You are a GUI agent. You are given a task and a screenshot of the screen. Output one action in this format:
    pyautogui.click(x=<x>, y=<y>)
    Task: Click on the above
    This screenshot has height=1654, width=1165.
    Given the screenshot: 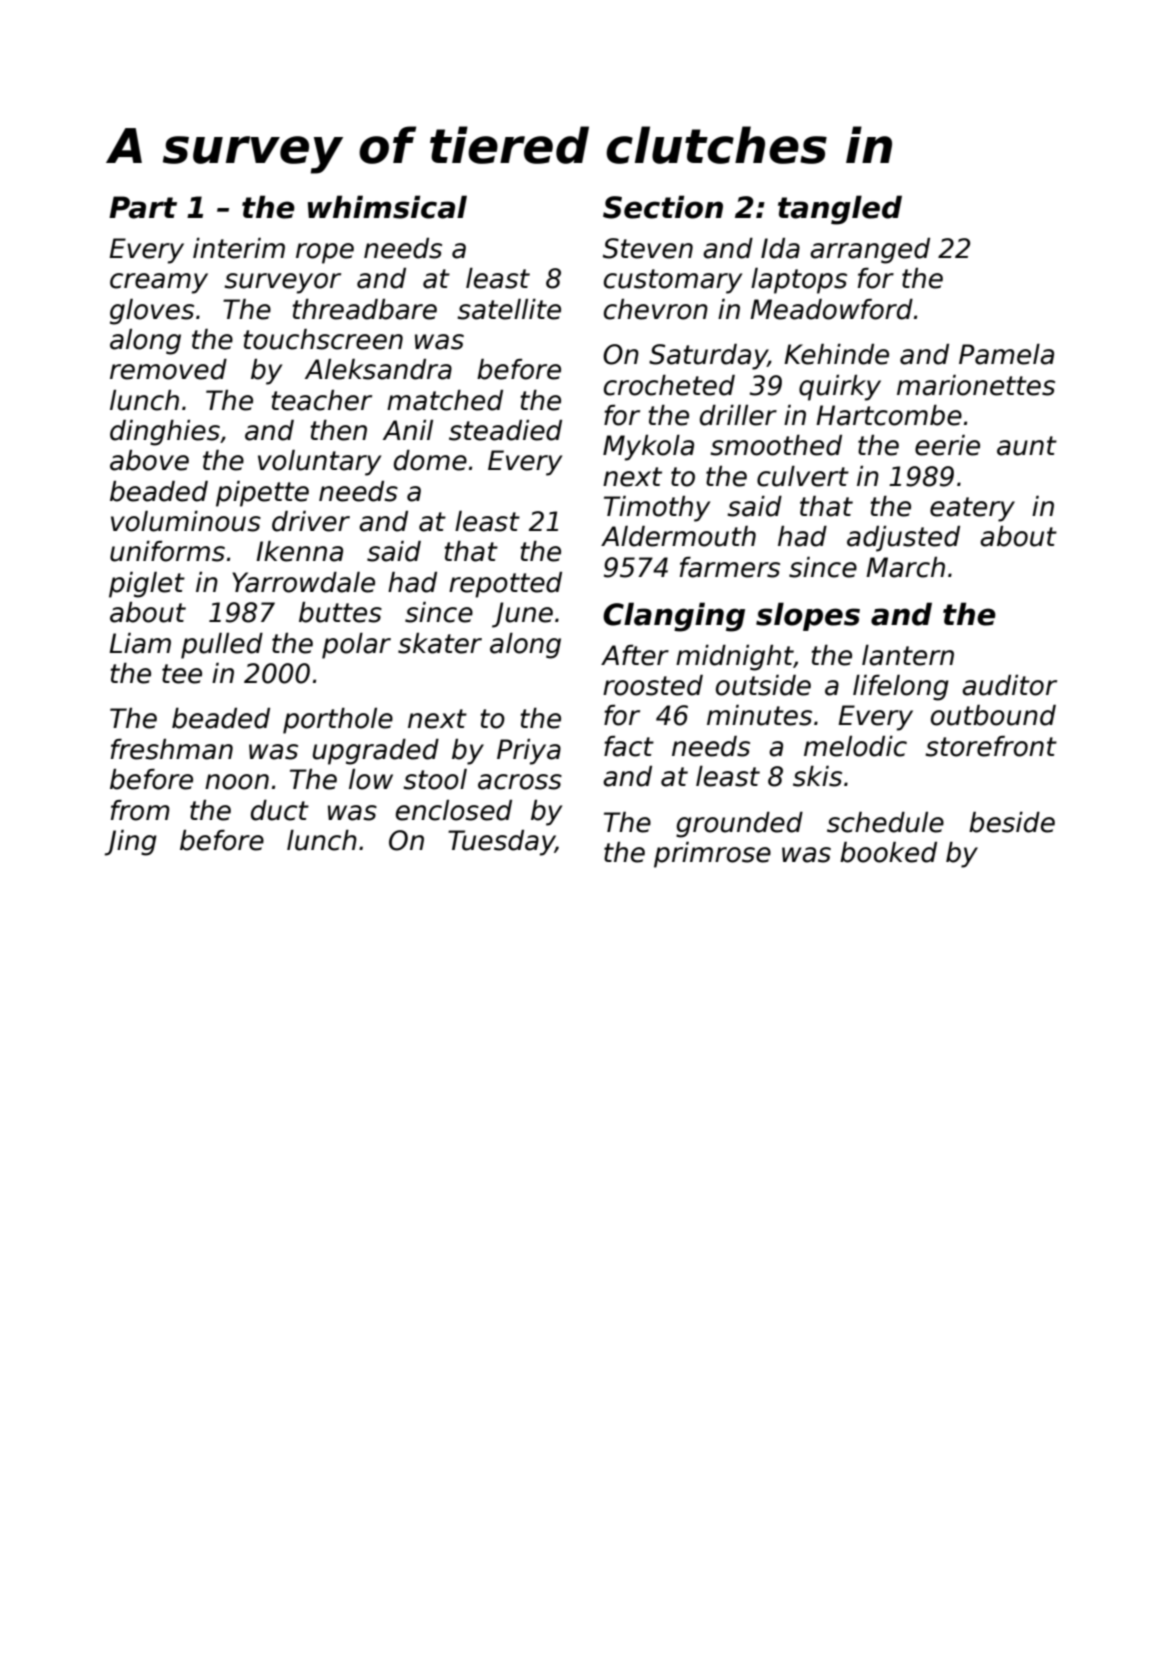 What is the action you would take?
    pyautogui.click(x=149, y=460)
